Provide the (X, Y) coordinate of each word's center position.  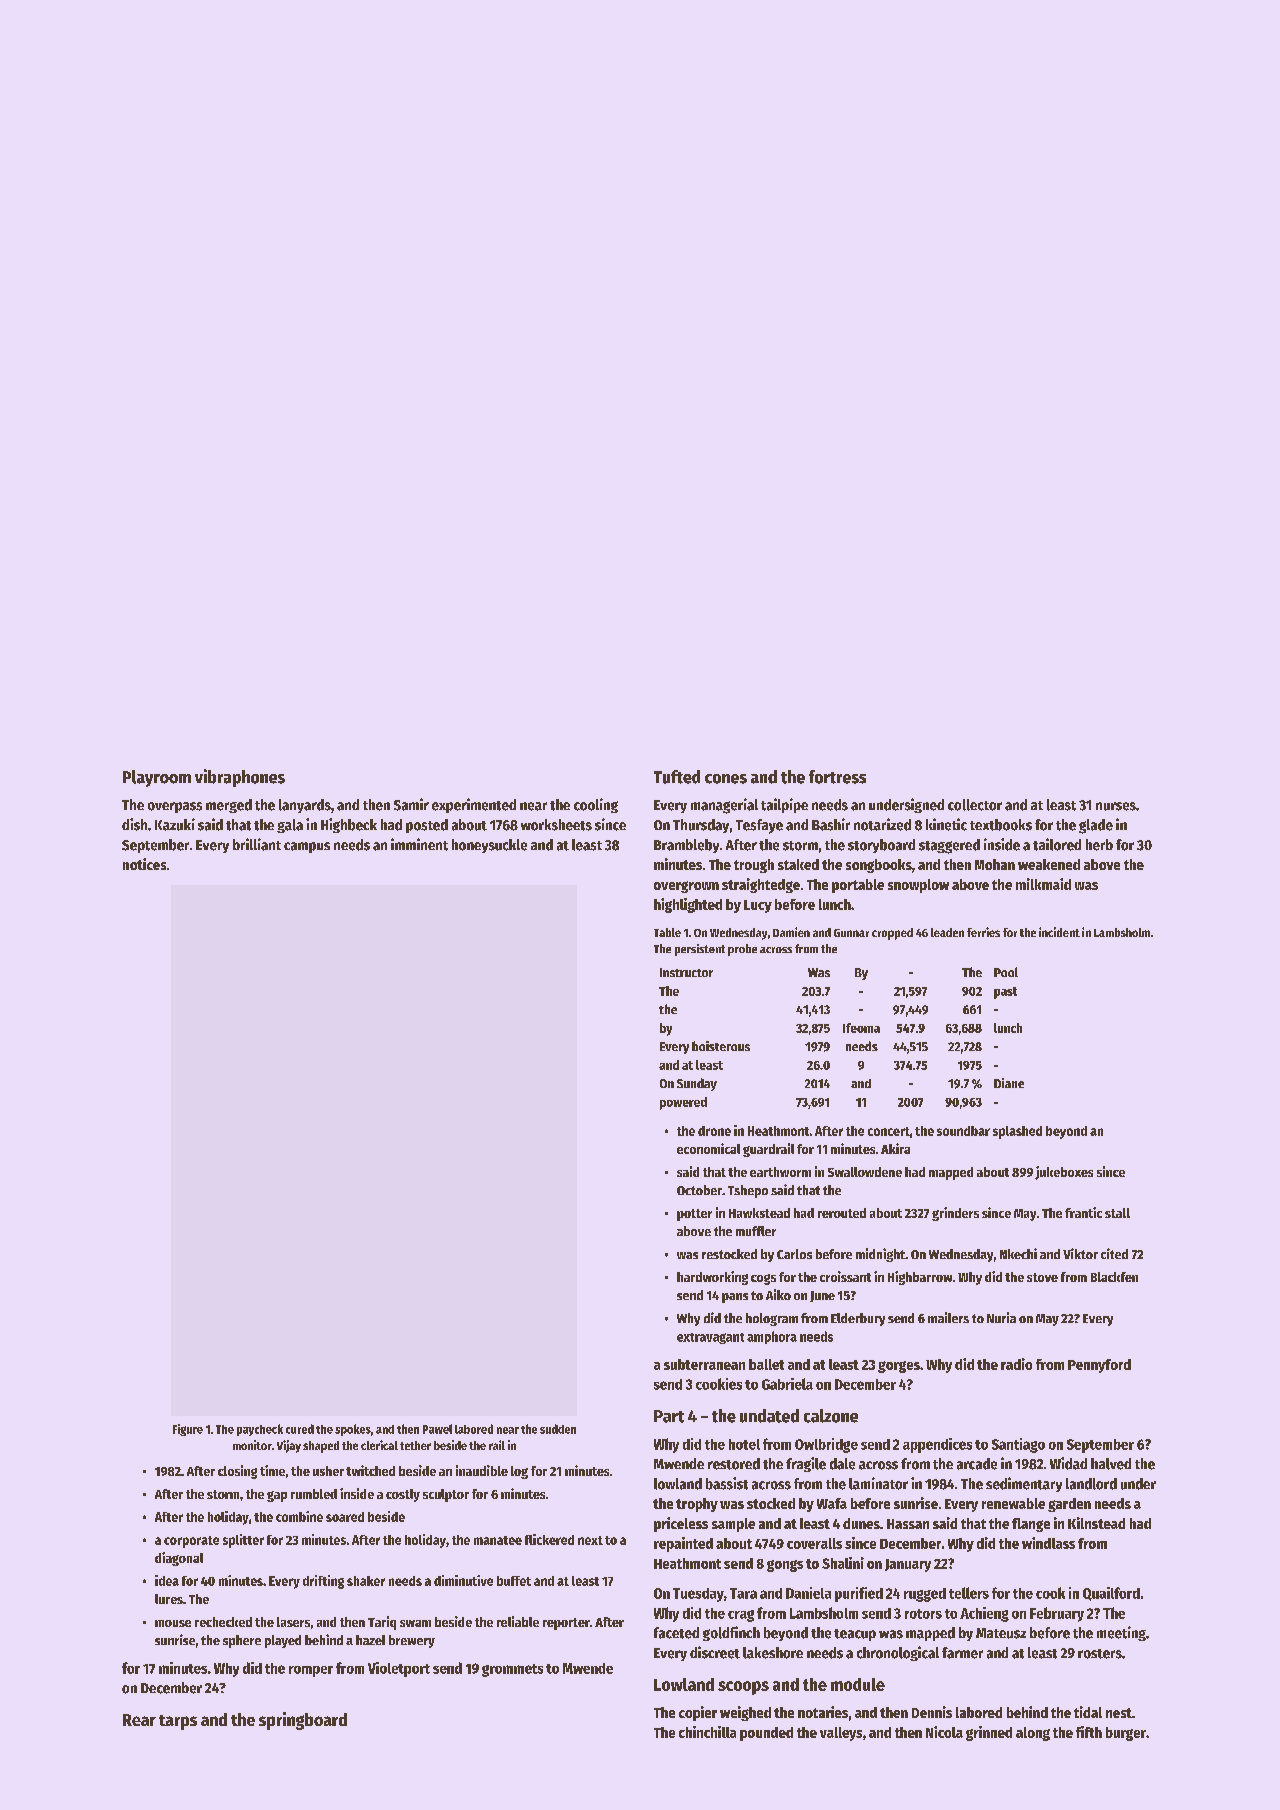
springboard (303, 1721)
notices (144, 864)
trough (754, 866)
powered (683, 1103)
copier (698, 1713)
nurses (1116, 806)
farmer (962, 1653)
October (699, 1190)
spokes (353, 1430)
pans (735, 1298)
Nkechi (1018, 1253)
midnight (880, 1255)
